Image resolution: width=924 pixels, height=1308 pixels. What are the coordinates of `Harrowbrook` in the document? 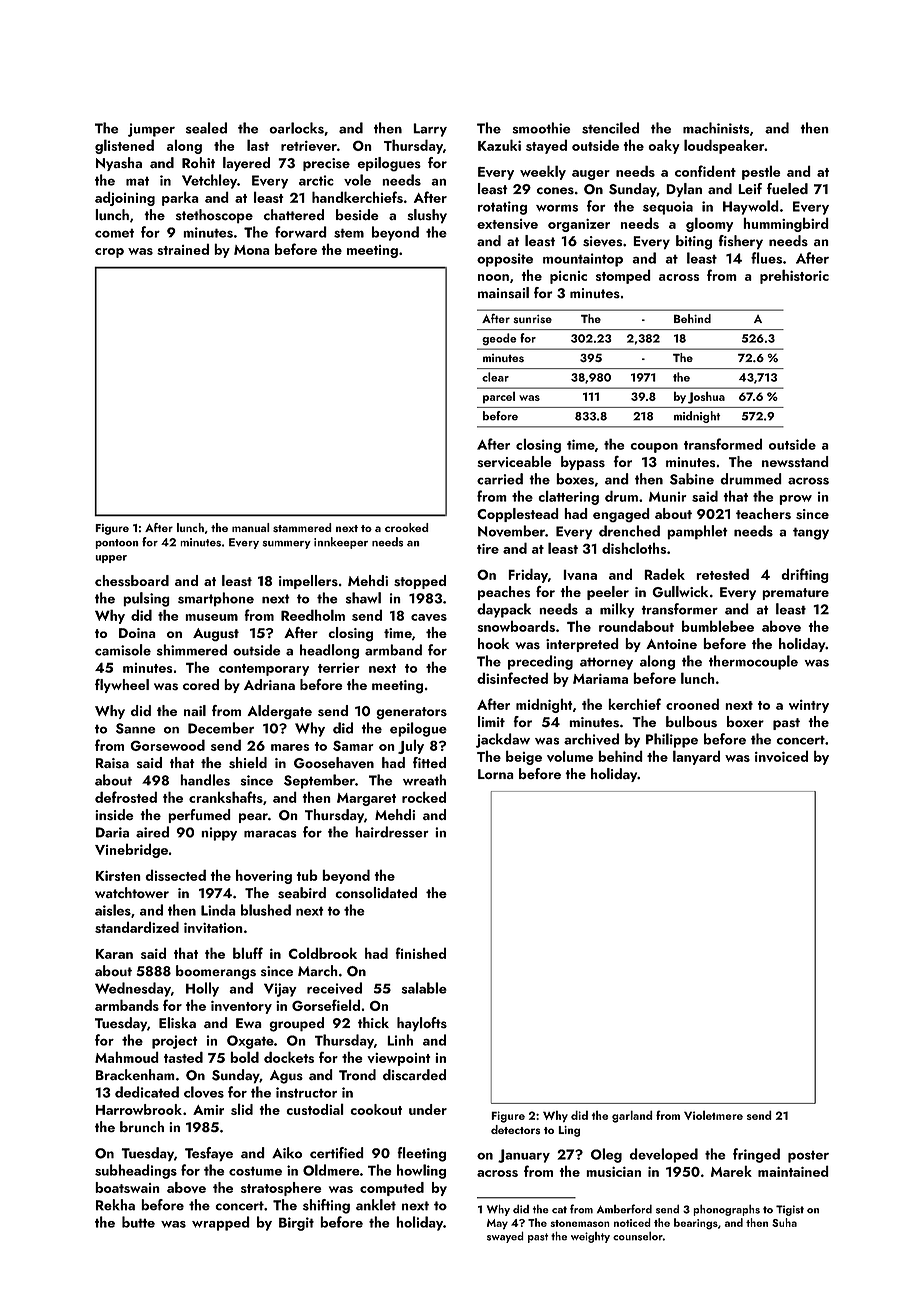 It's located at (139, 1109).
